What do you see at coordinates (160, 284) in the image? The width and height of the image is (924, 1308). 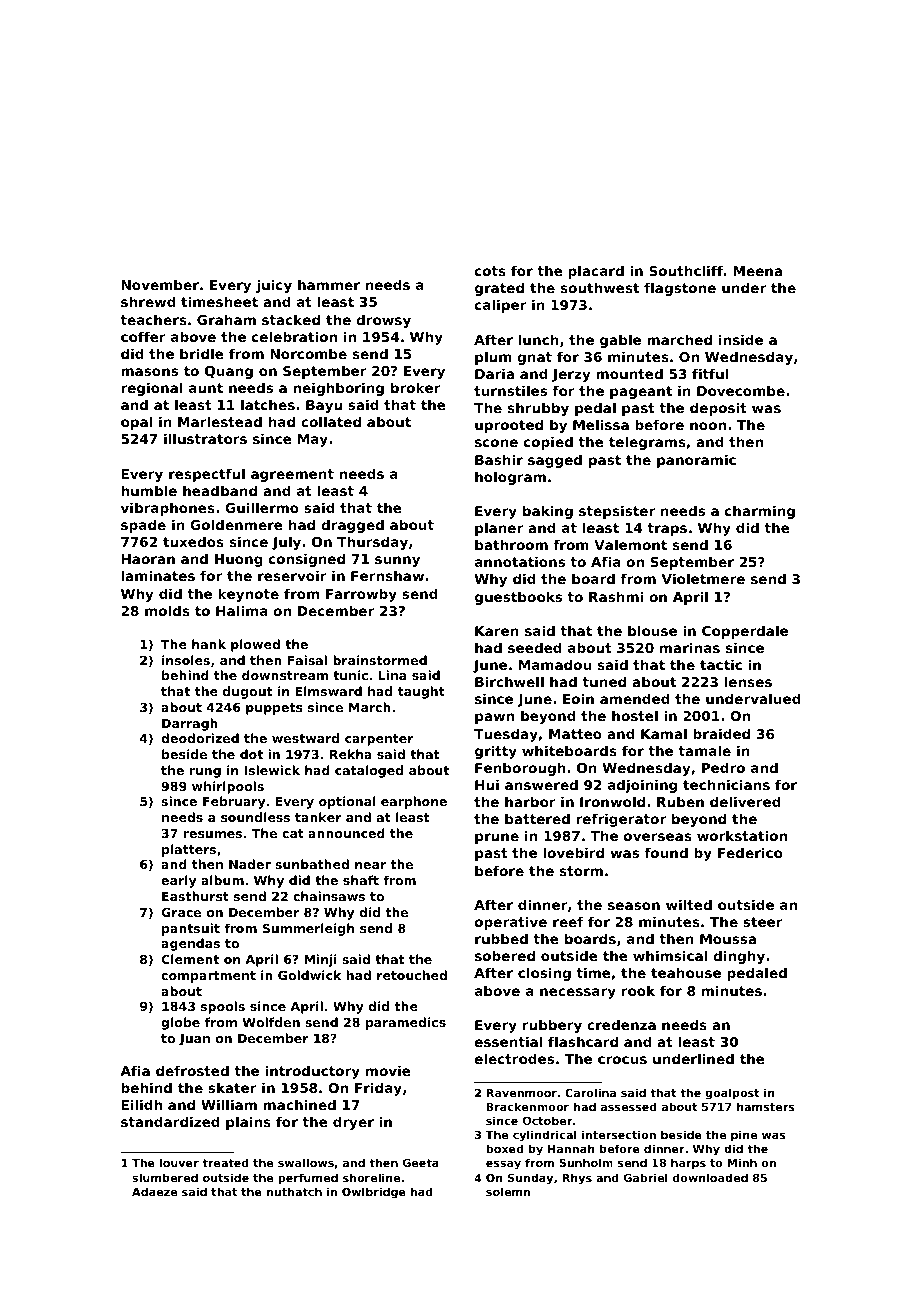 I see `November` at bounding box center [160, 284].
